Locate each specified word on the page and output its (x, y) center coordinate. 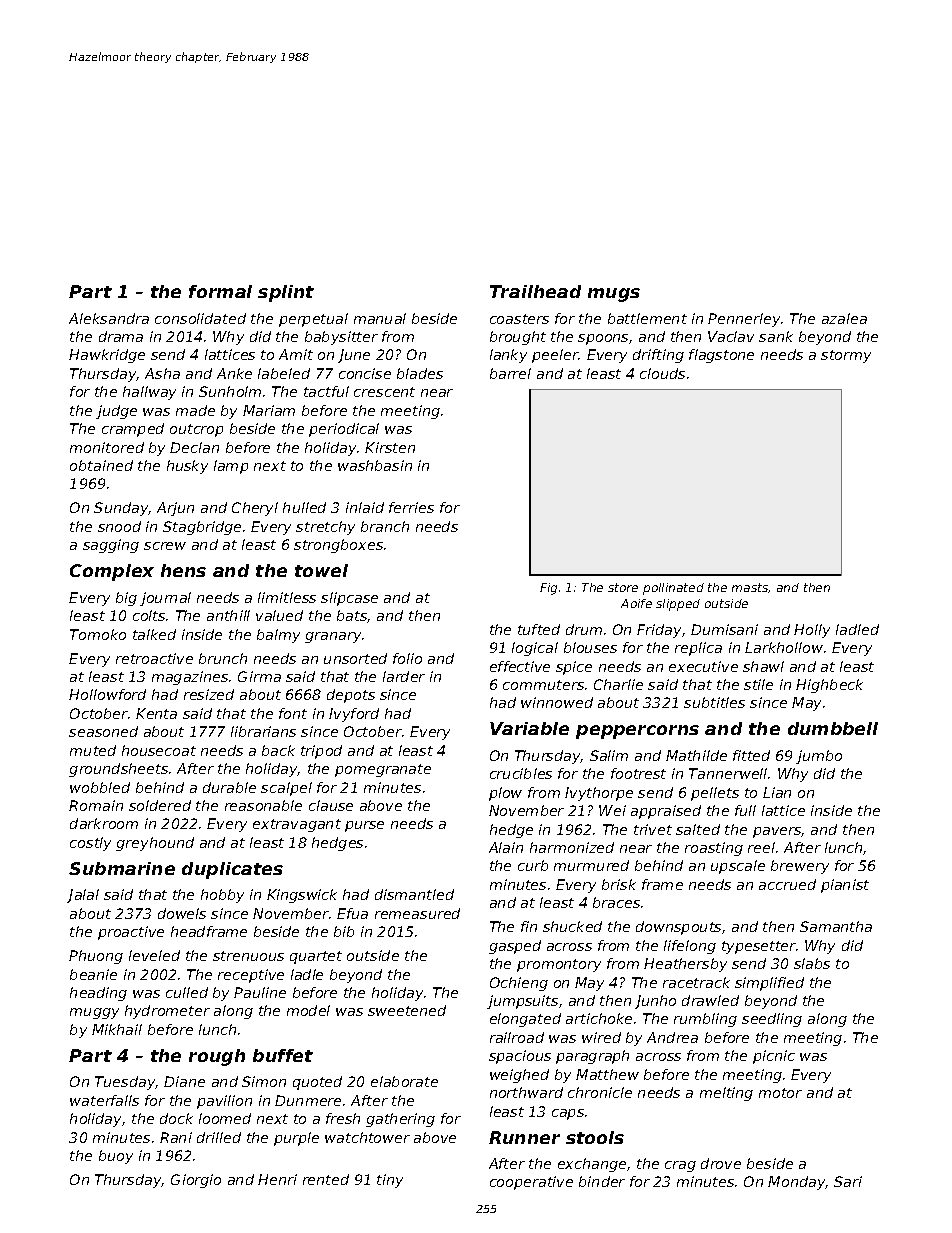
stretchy (325, 528)
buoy (116, 1157)
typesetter (759, 947)
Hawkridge (107, 356)
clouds (662, 373)
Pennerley (744, 320)
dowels (182, 913)
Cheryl (255, 509)
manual (380, 318)
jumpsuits (522, 1002)
